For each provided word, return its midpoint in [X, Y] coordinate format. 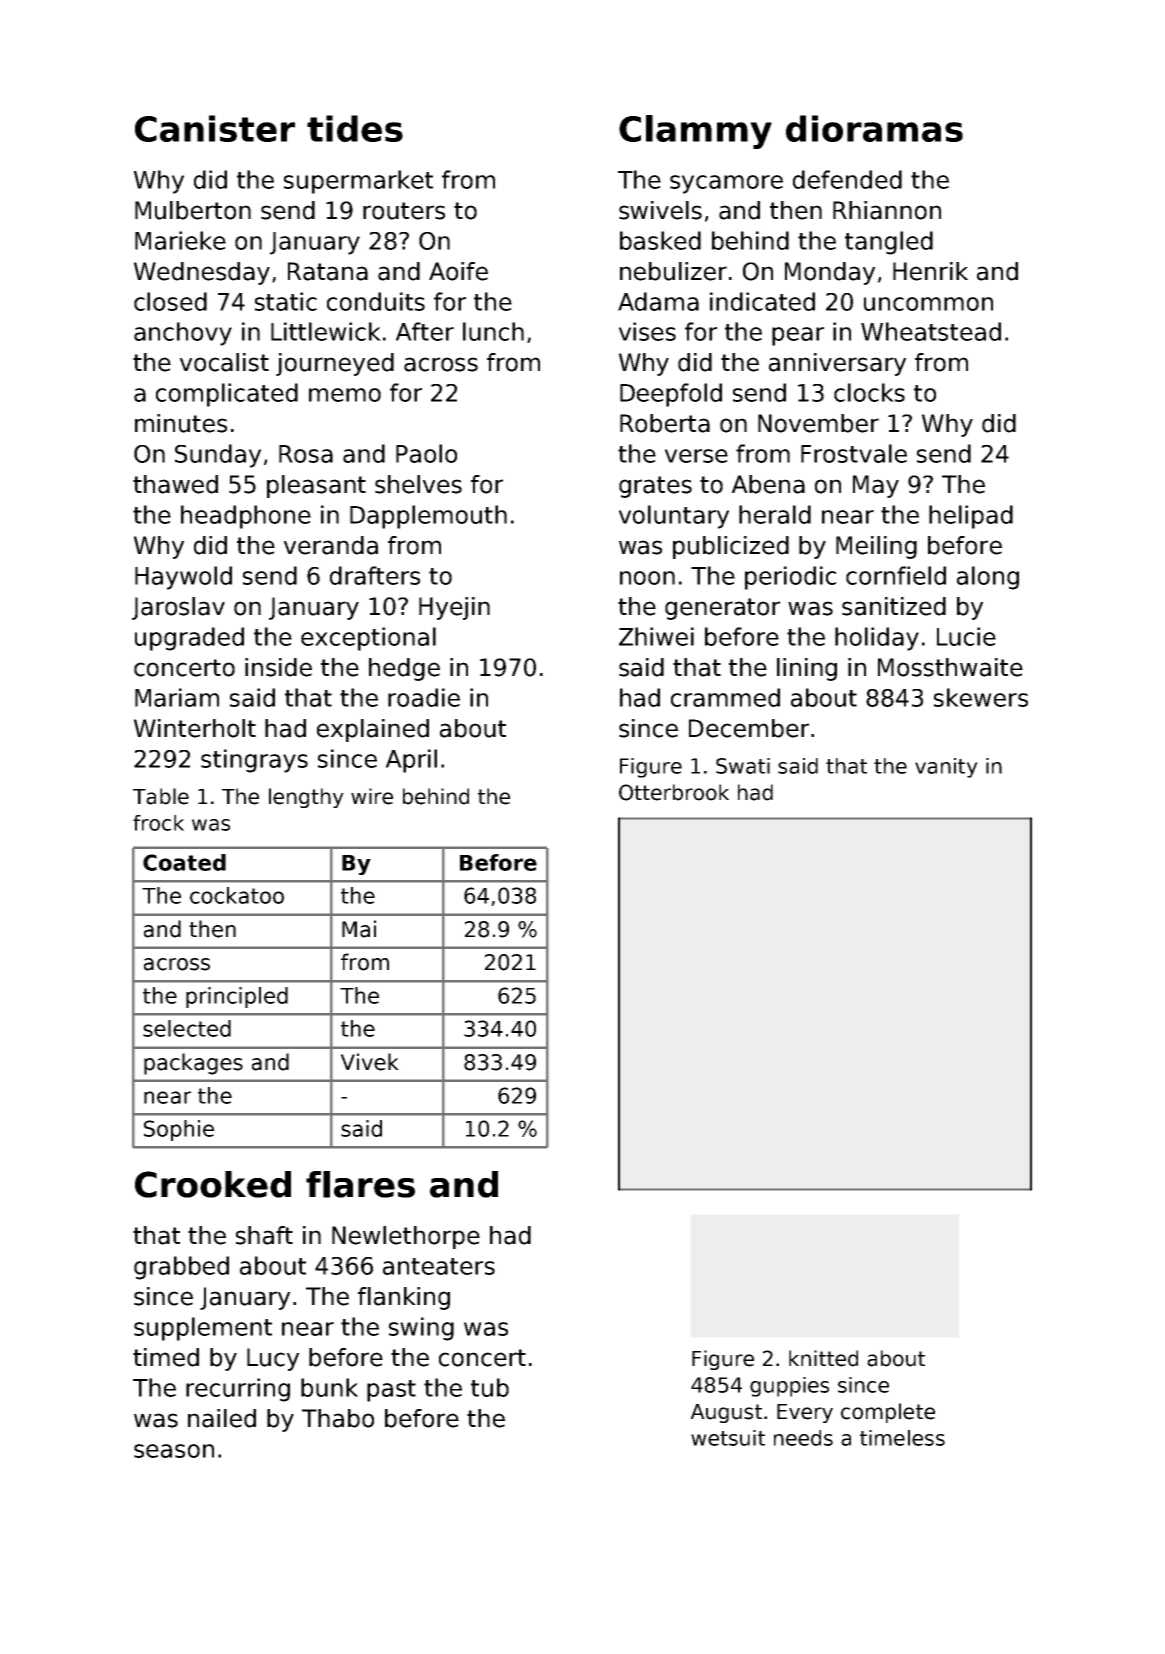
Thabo [338, 1418]
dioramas [874, 128]
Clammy [695, 132]
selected [187, 1028]
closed [170, 301]
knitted [823, 1358]
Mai [359, 929]
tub [490, 1387]
